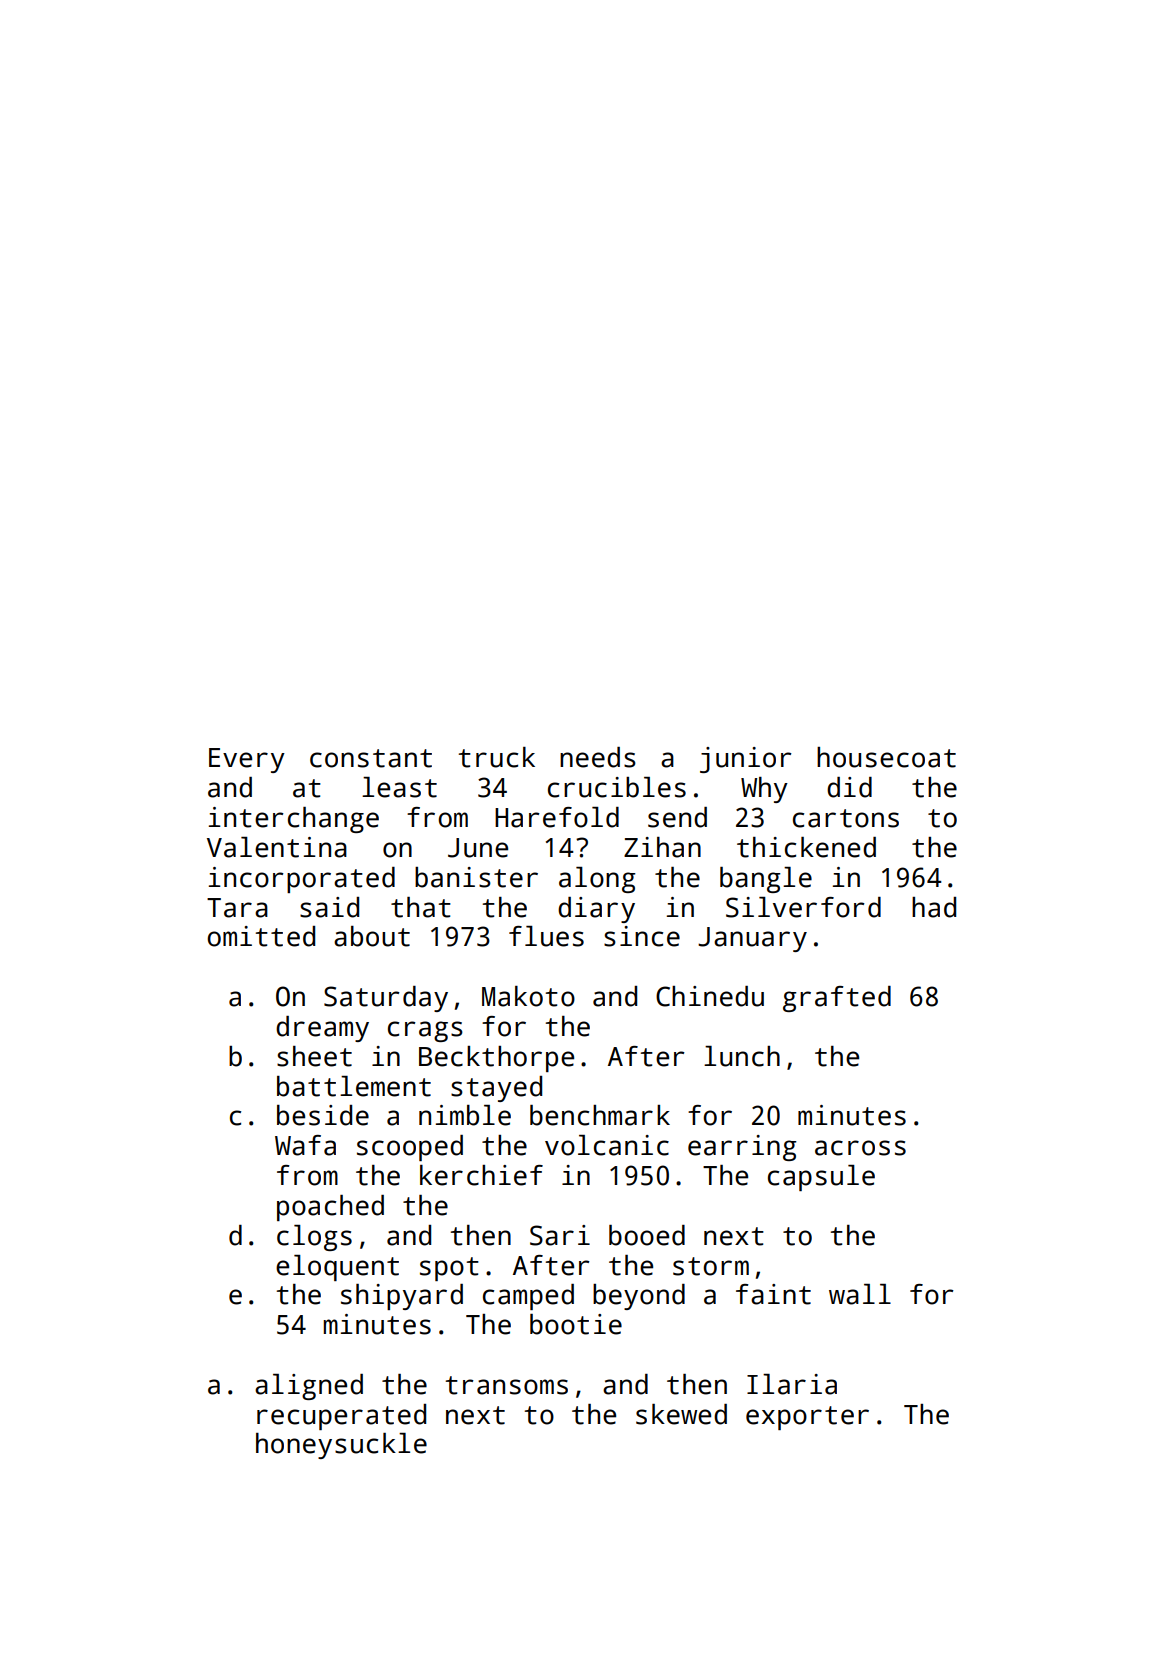 The width and height of the screenshot is (1165, 1654). I want to click on aligned, so click(309, 1387).
